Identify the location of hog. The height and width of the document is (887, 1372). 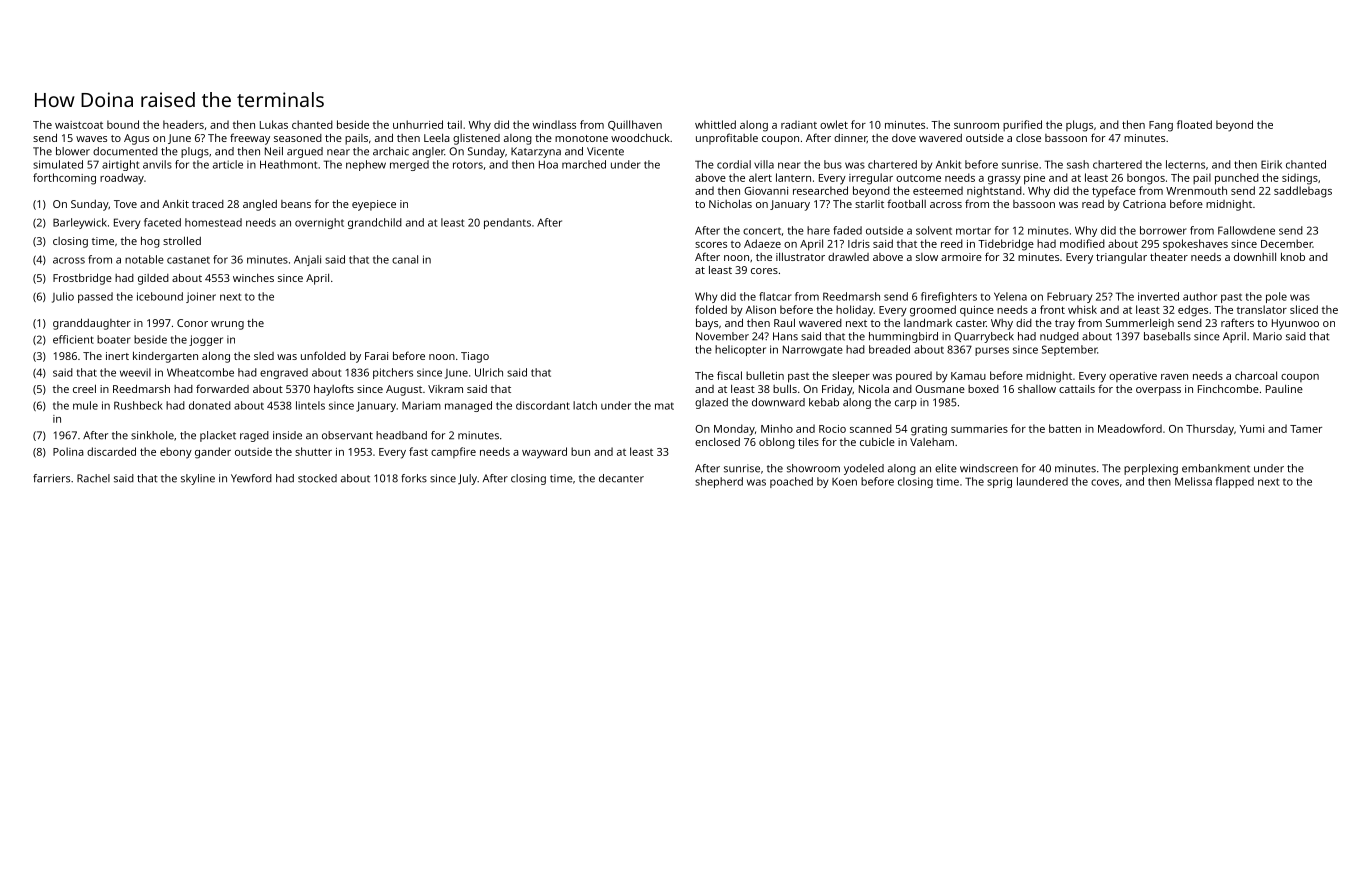
(150, 242).
